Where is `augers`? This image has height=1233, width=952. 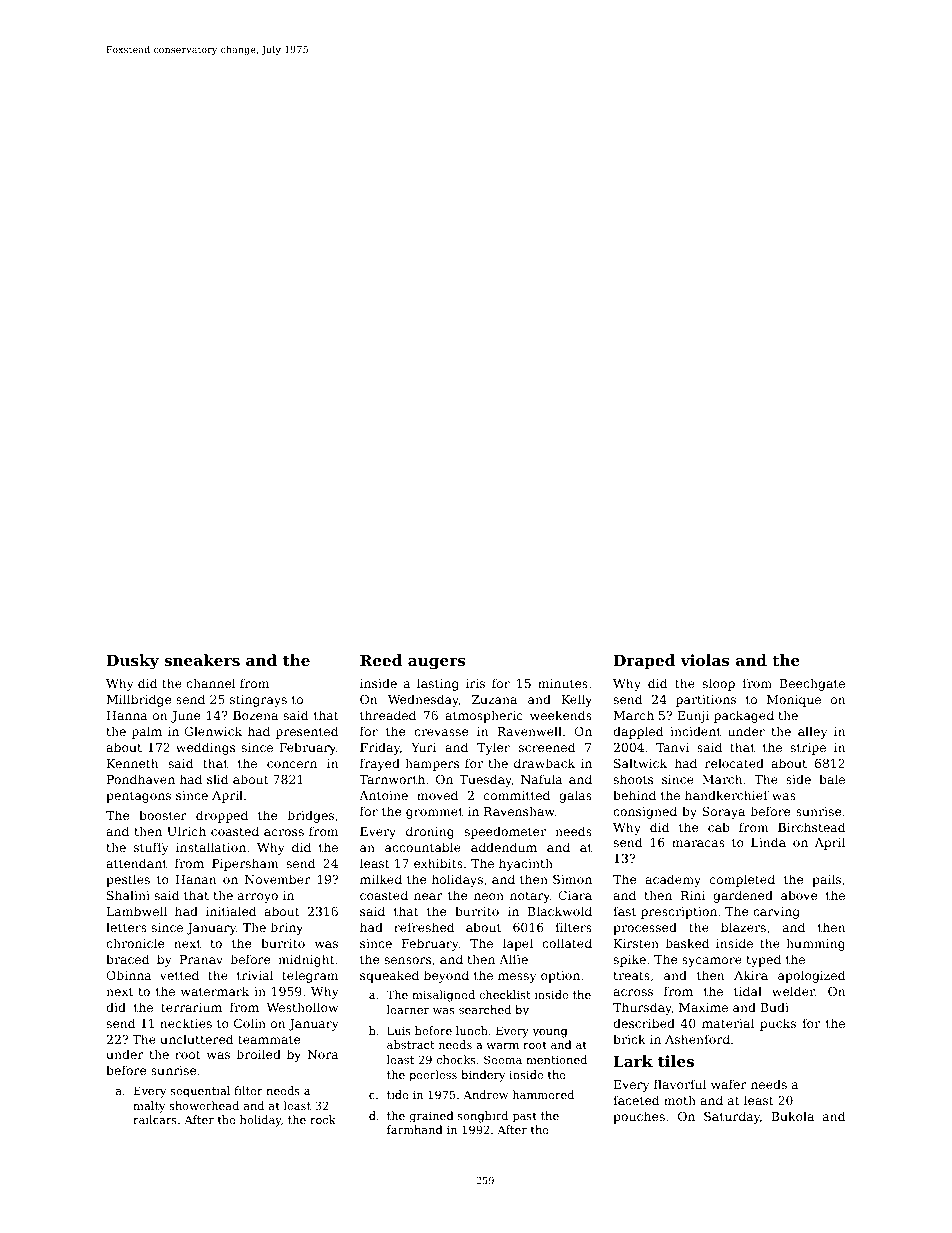 augers is located at coordinates (436, 664).
